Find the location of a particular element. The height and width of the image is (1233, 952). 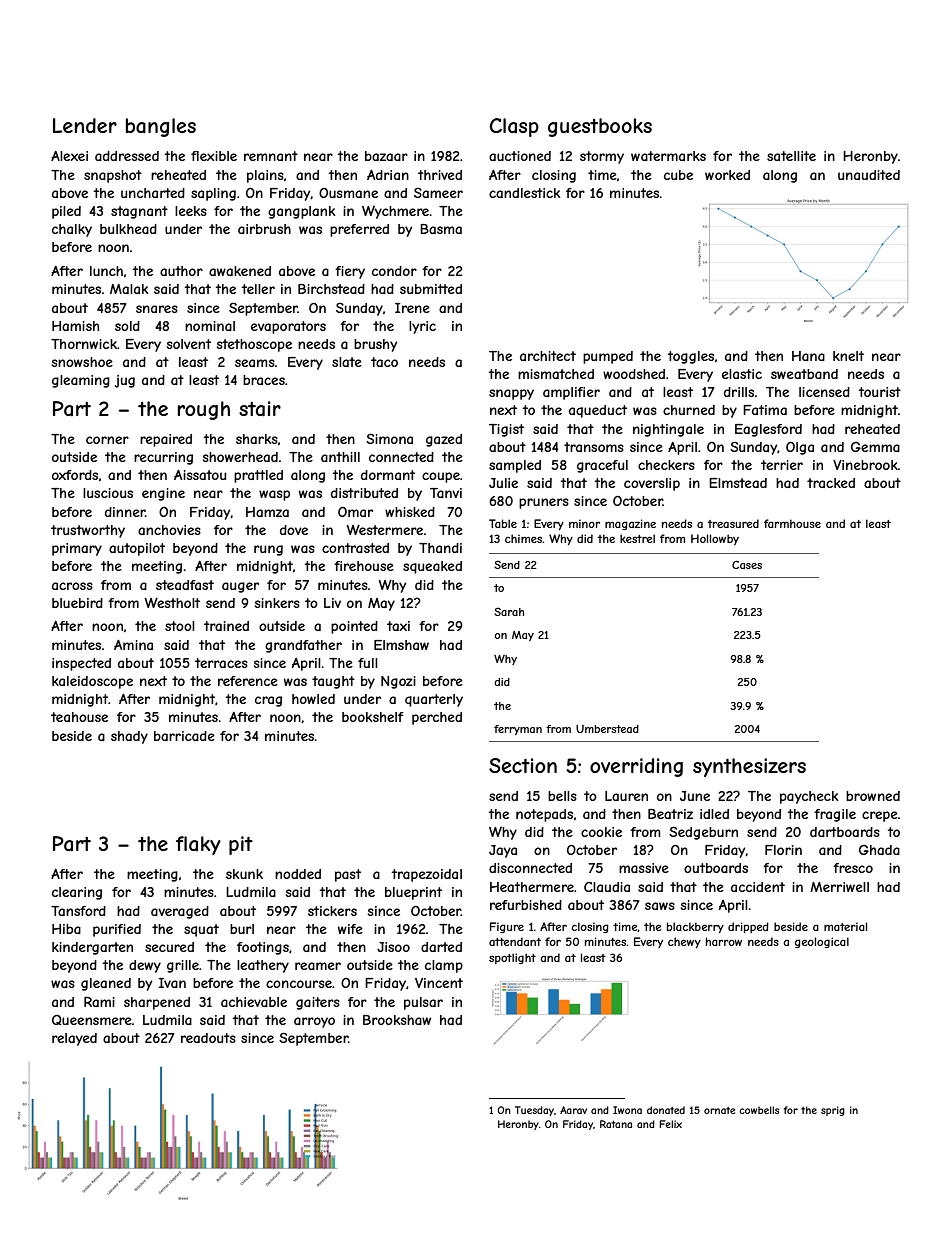

satellite is located at coordinates (791, 156).
